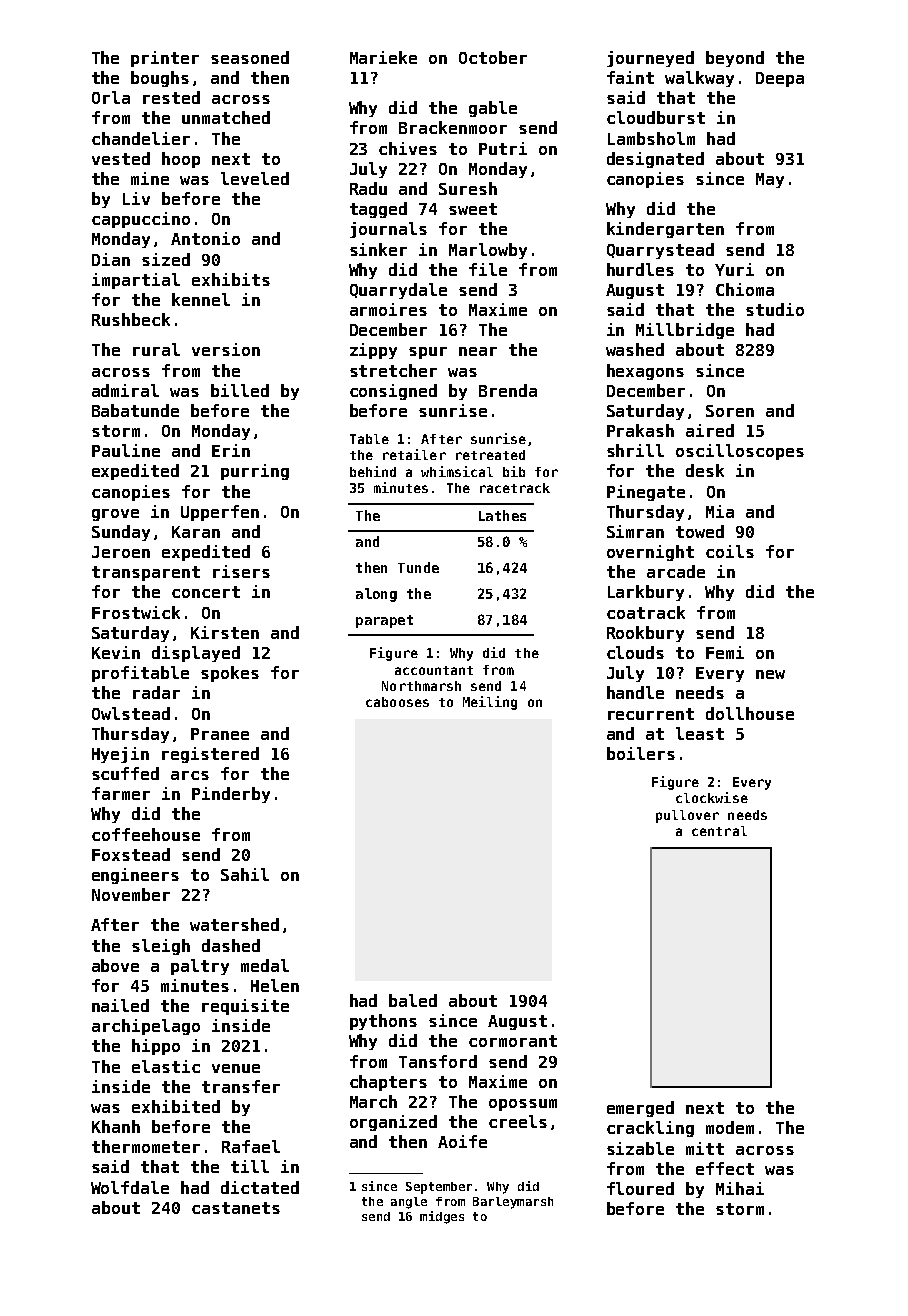 The image size is (908, 1316). I want to click on Meiling, so click(490, 703).
